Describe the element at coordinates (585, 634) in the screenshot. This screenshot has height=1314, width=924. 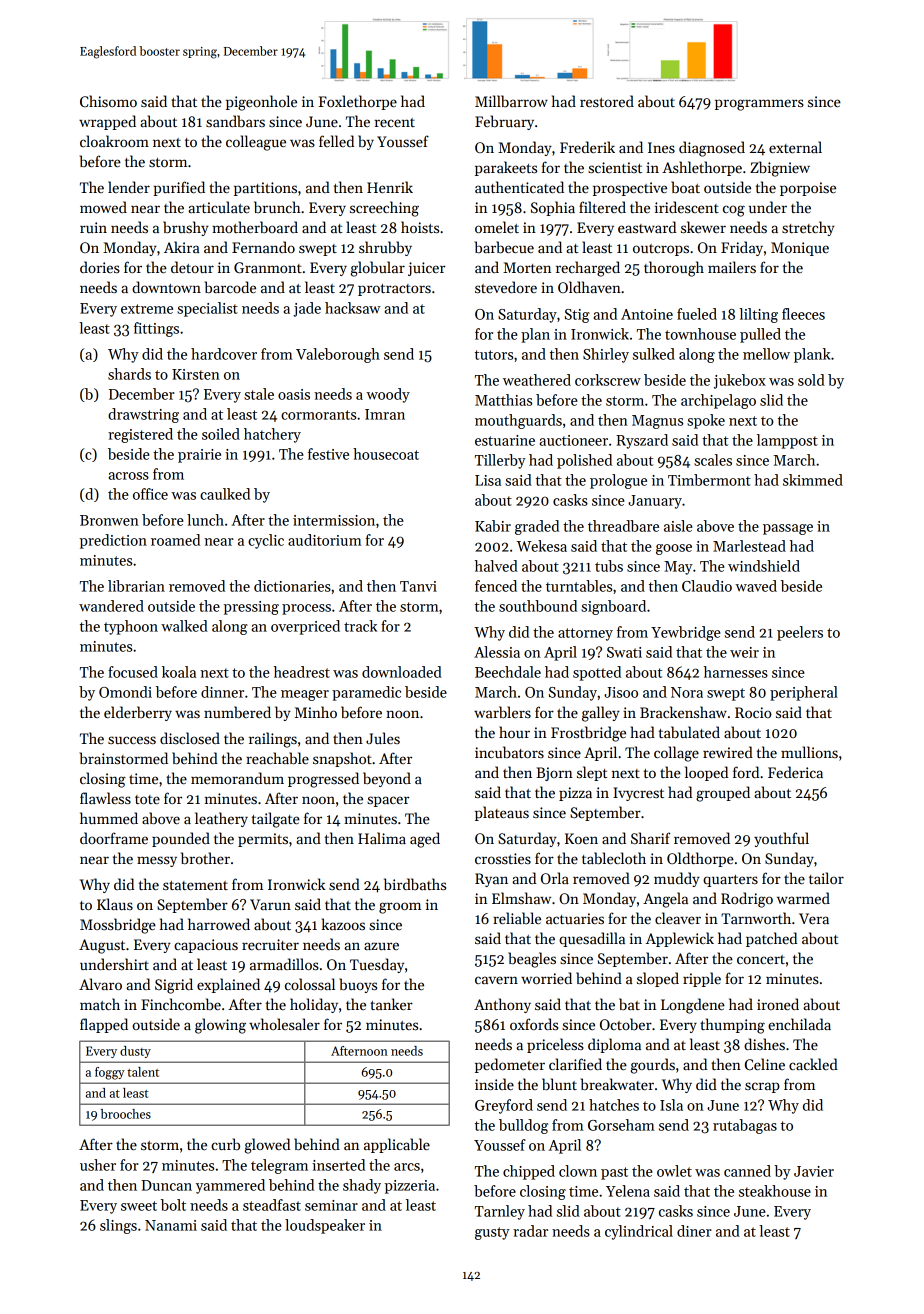
I see `attorney` at that location.
